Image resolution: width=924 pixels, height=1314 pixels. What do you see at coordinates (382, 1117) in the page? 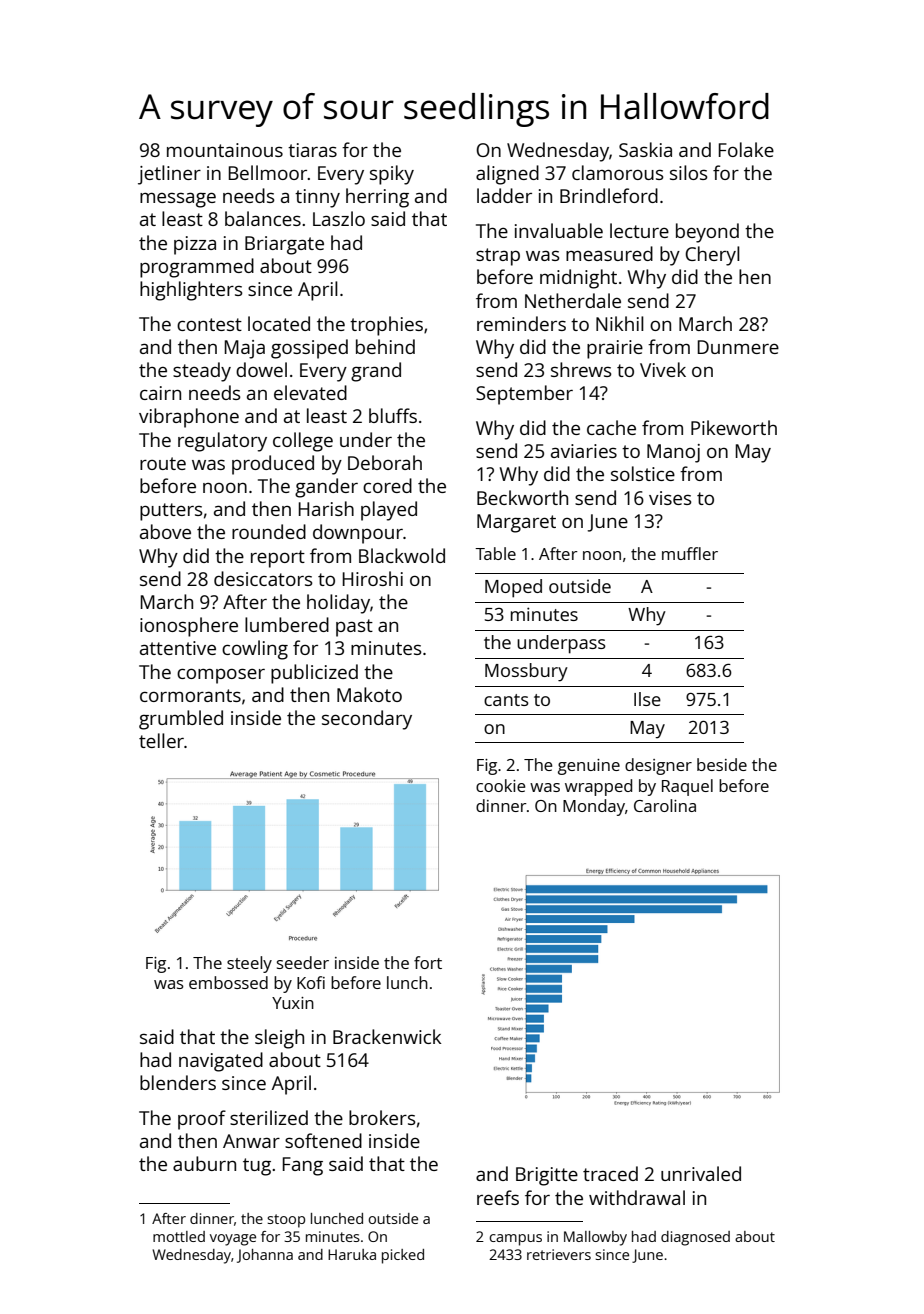
I see `brokers` at bounding box center [382, 1117].
